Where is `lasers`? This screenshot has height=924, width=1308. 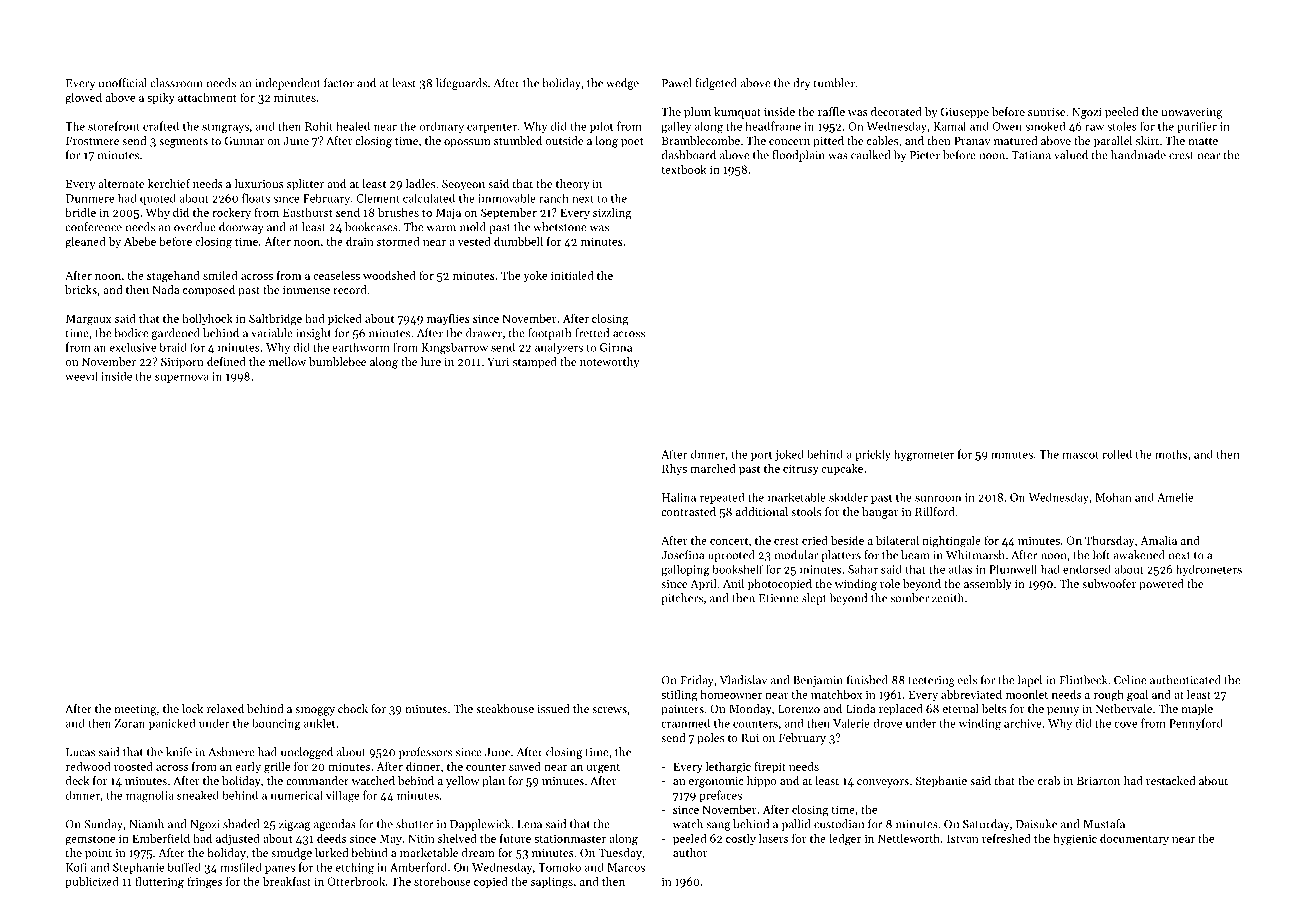
lasers is located at coordinates (773, 838).
